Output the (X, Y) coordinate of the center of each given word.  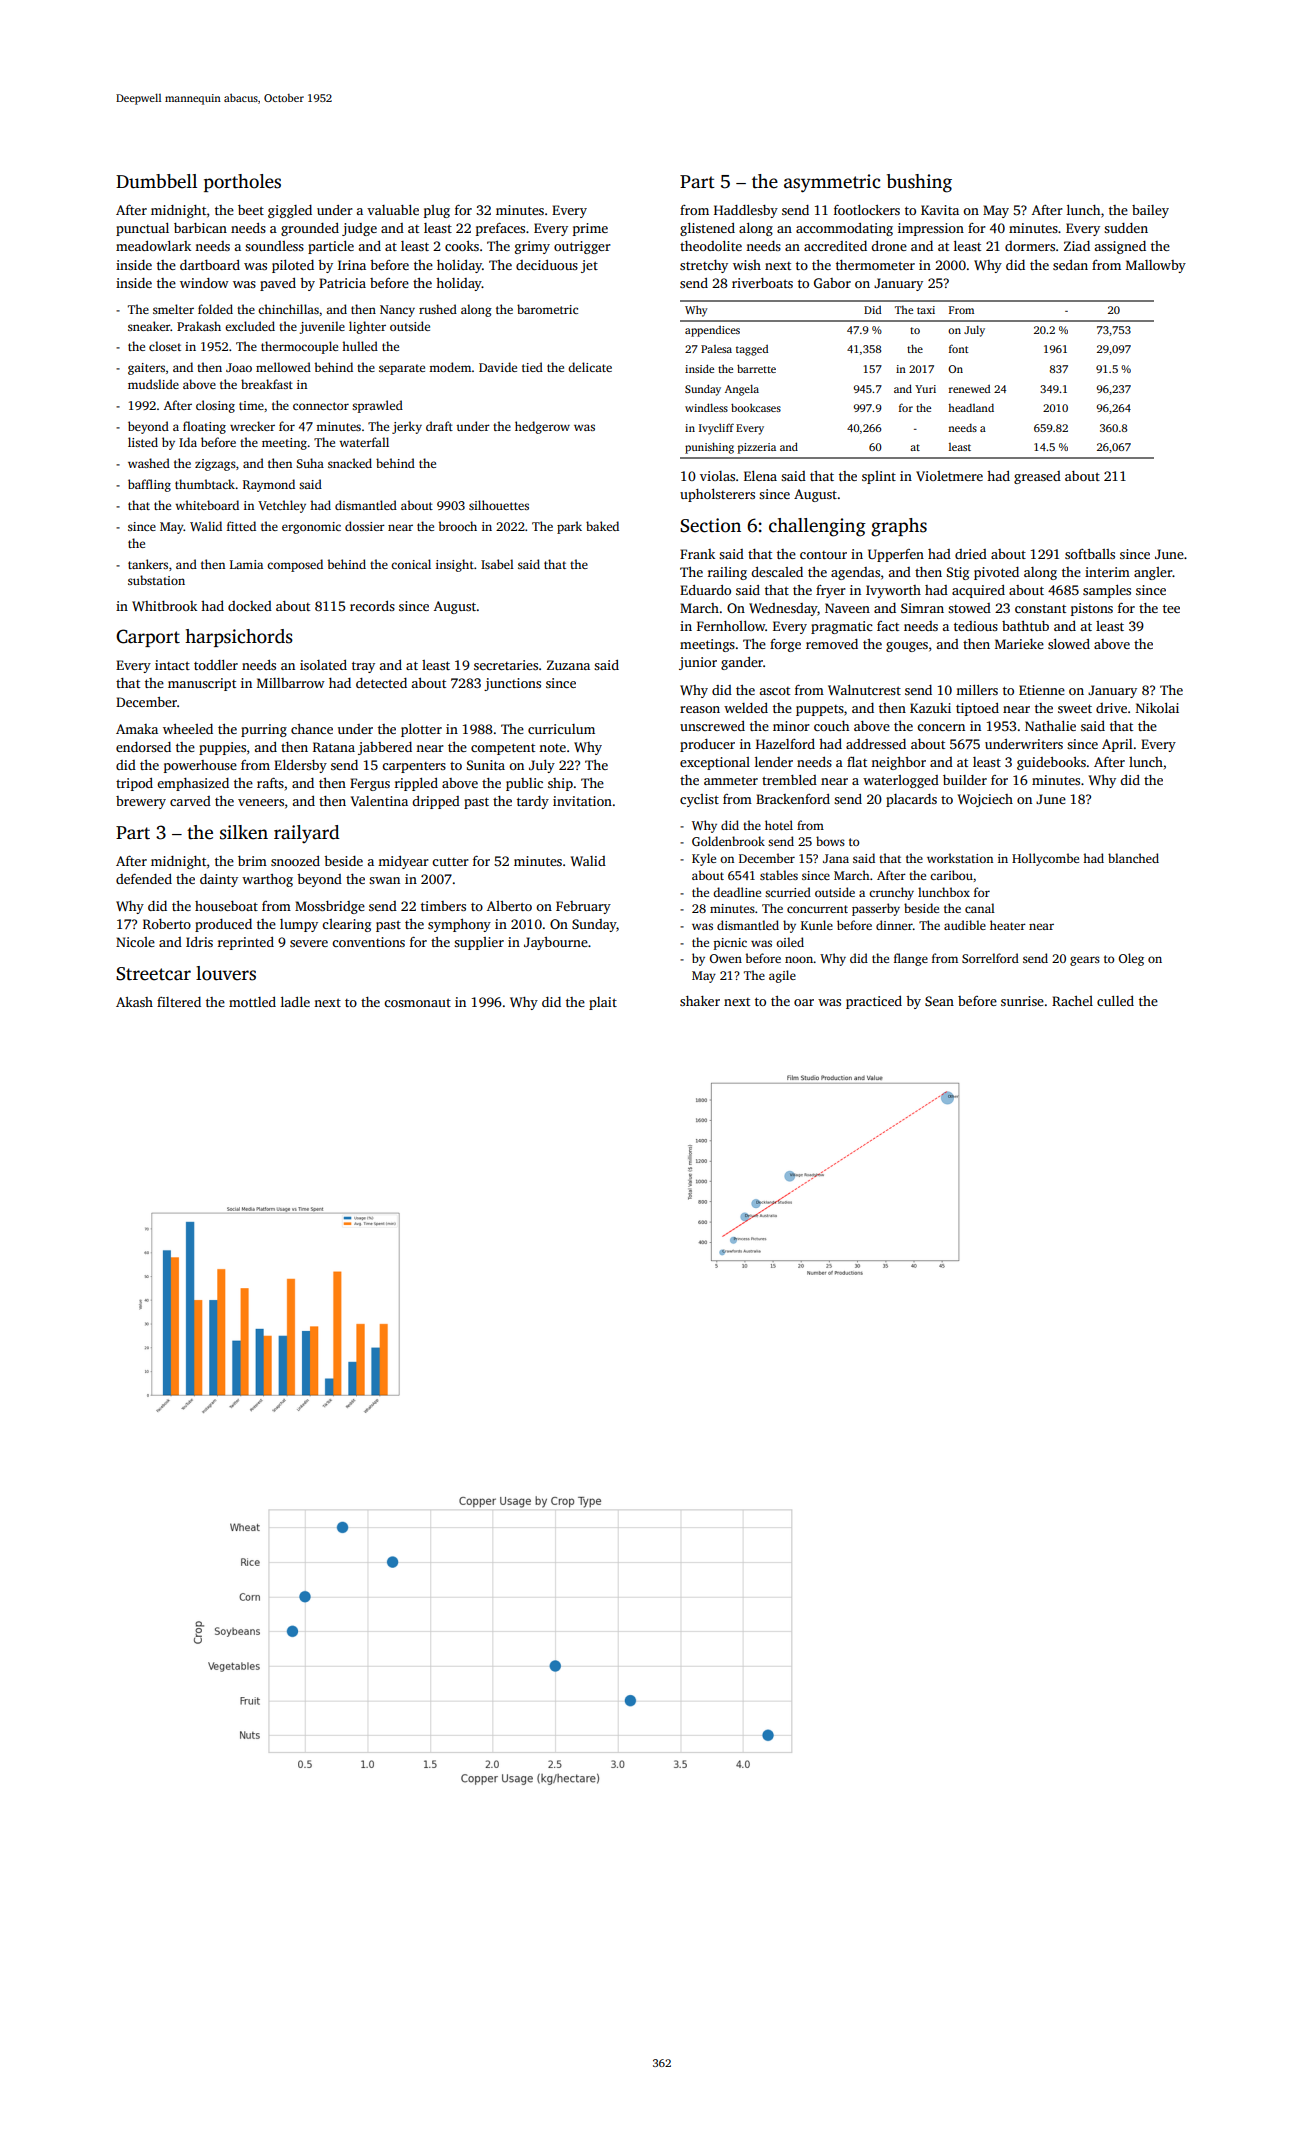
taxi (926, 310)
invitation (582, 801)
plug (437, 211)
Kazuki (930, 708)
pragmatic (842, 627)
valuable (393, 210)
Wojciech (985, 800)
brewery (141, 802)
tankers (148, 564)
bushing (919, 183)
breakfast (267, 384)
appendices (712, 331)
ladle (295, 1002)
